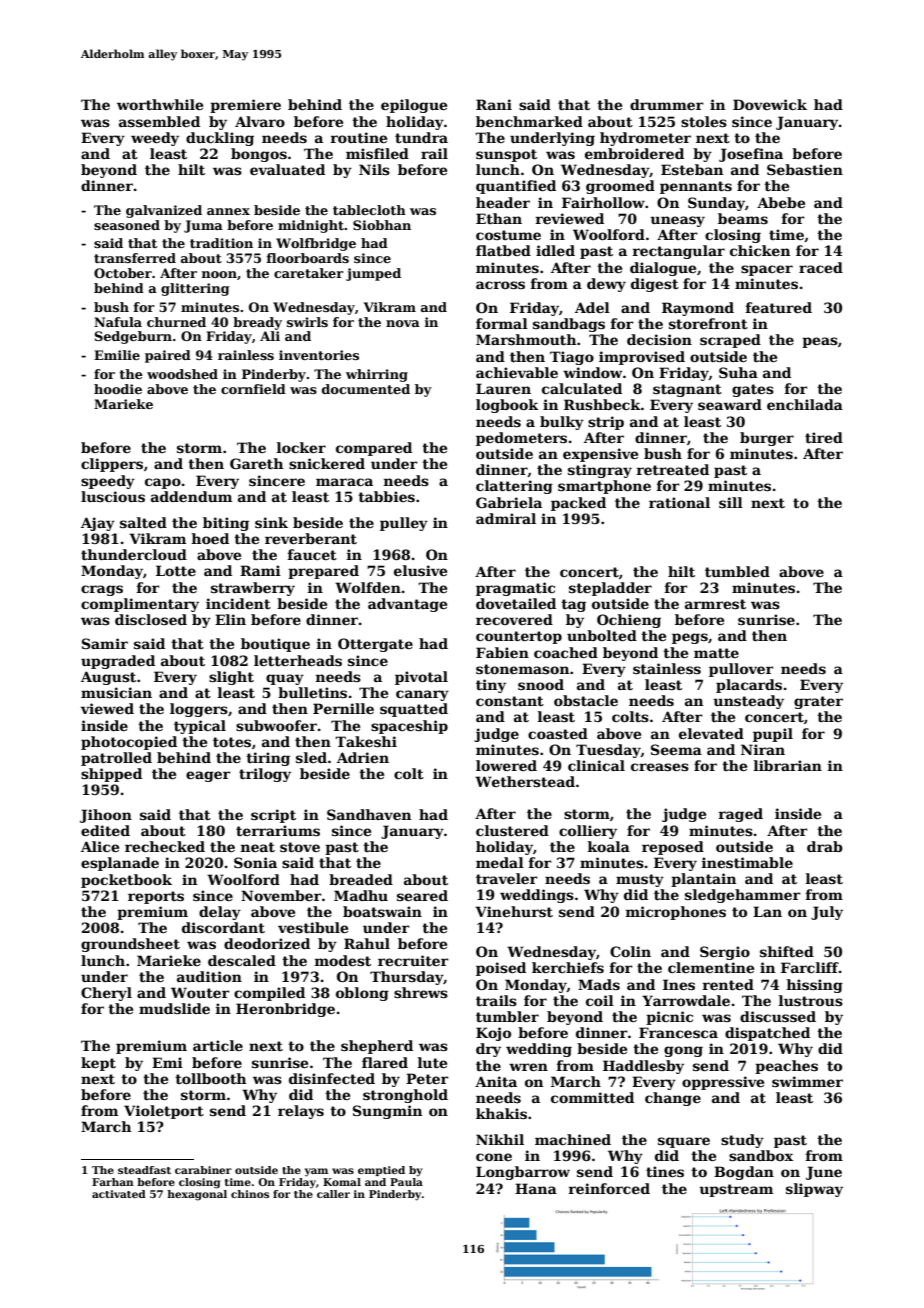  What do you see at coordinates (119, 1194) in the screenshot?
I see `activated` at bounding box center [119, 1194].
